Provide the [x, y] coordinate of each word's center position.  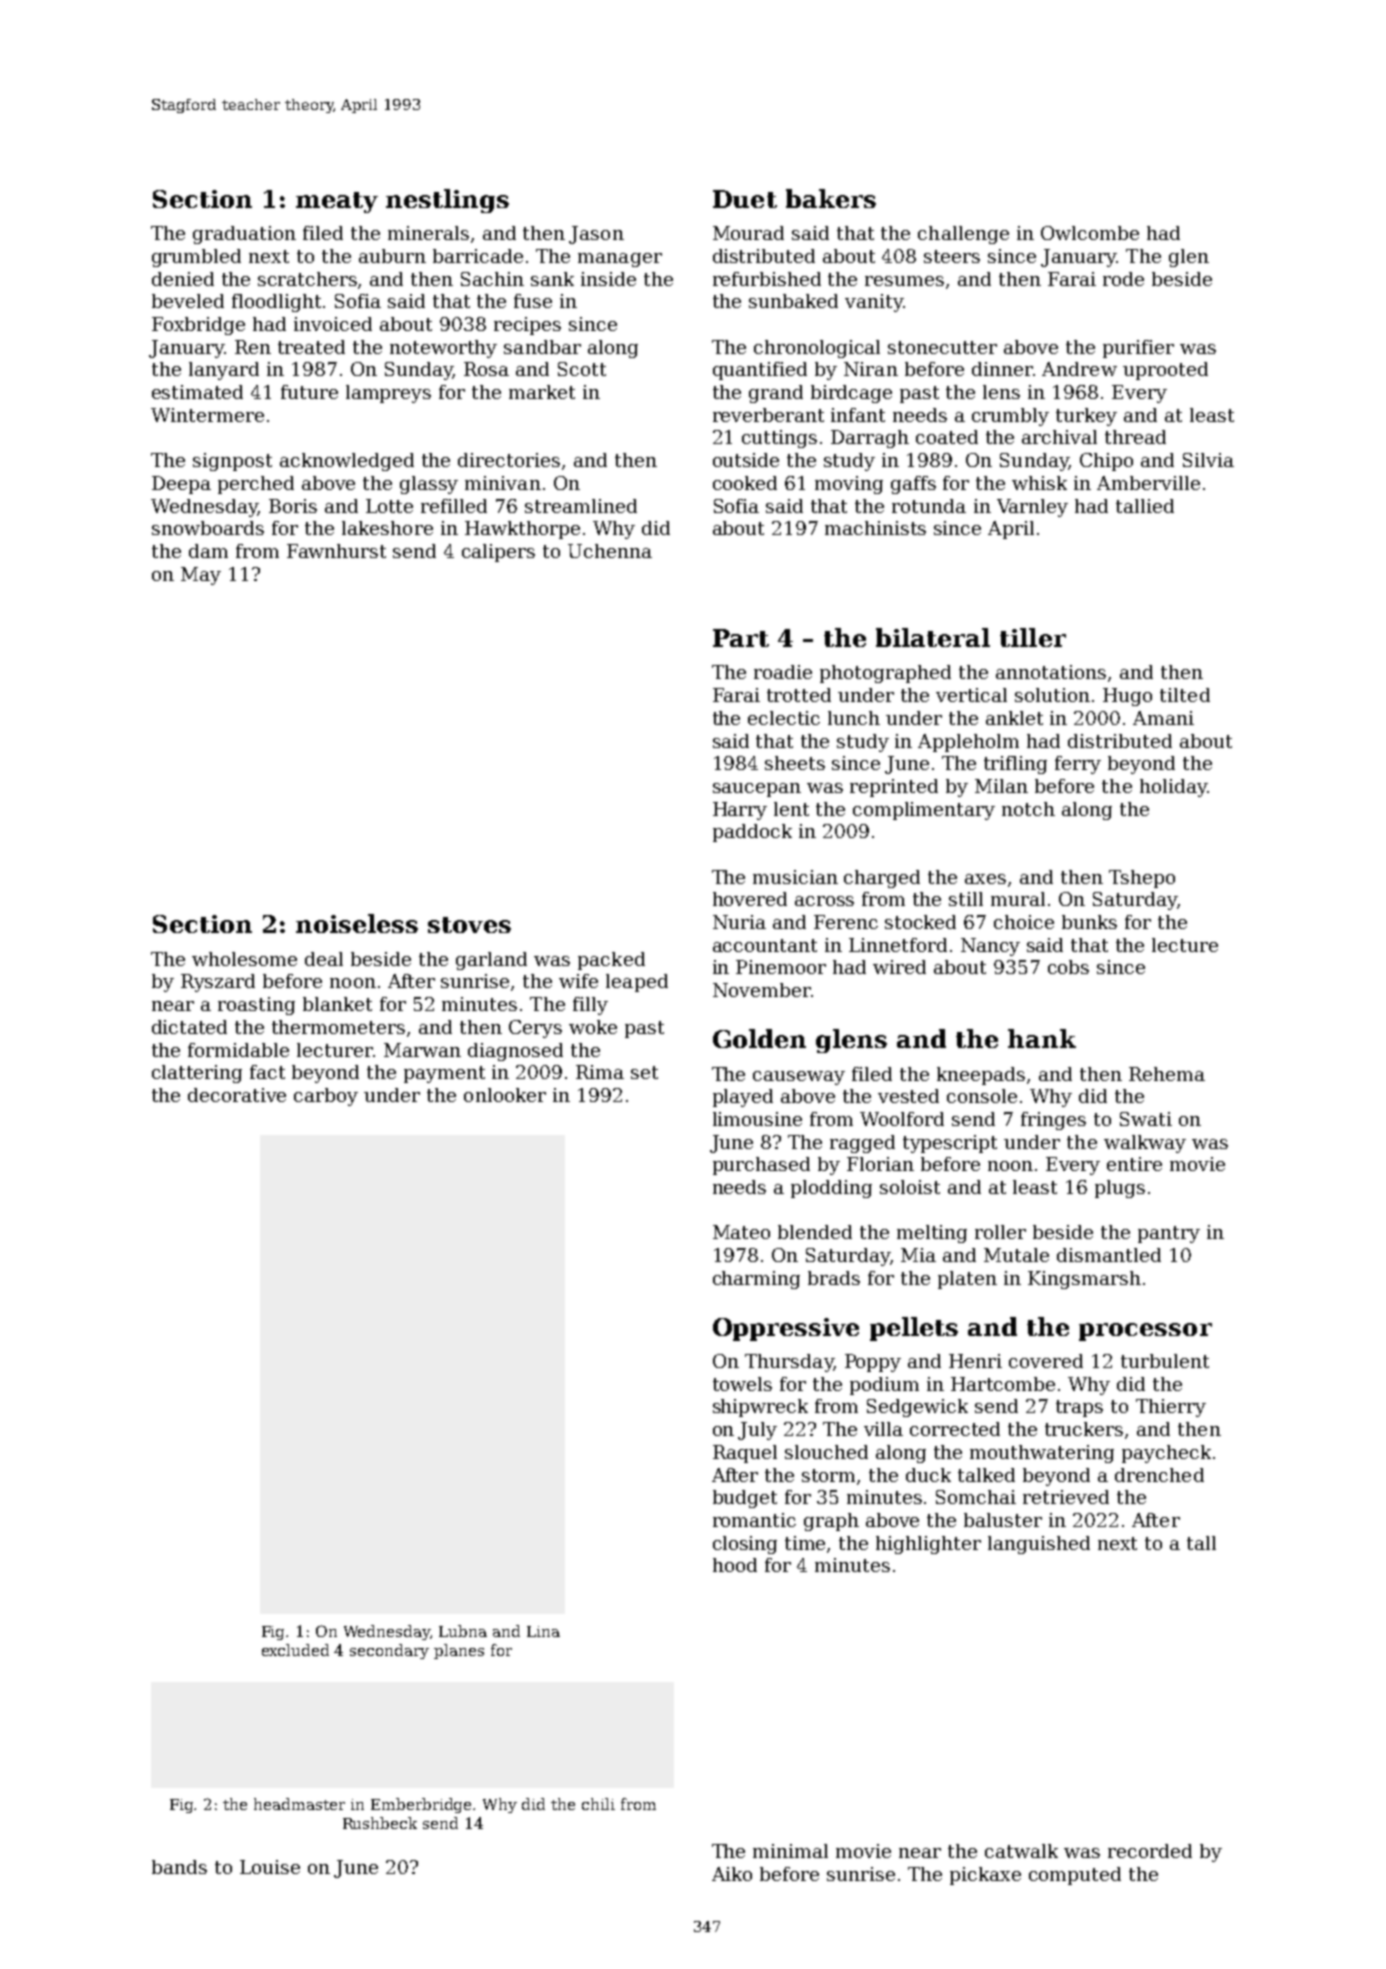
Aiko [732, 1874]
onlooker [505, 1095]
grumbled [196, 258]
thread [1135, 437]
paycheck [1166, 1454]
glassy [429, 485]
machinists [875, 528]
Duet [745, 199]
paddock [752, 833]
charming [756, 1280]
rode [1123, 279]
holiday [1173, 788]
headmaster [299, 1804]
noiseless [357, 923]
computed [1075, 1876]
